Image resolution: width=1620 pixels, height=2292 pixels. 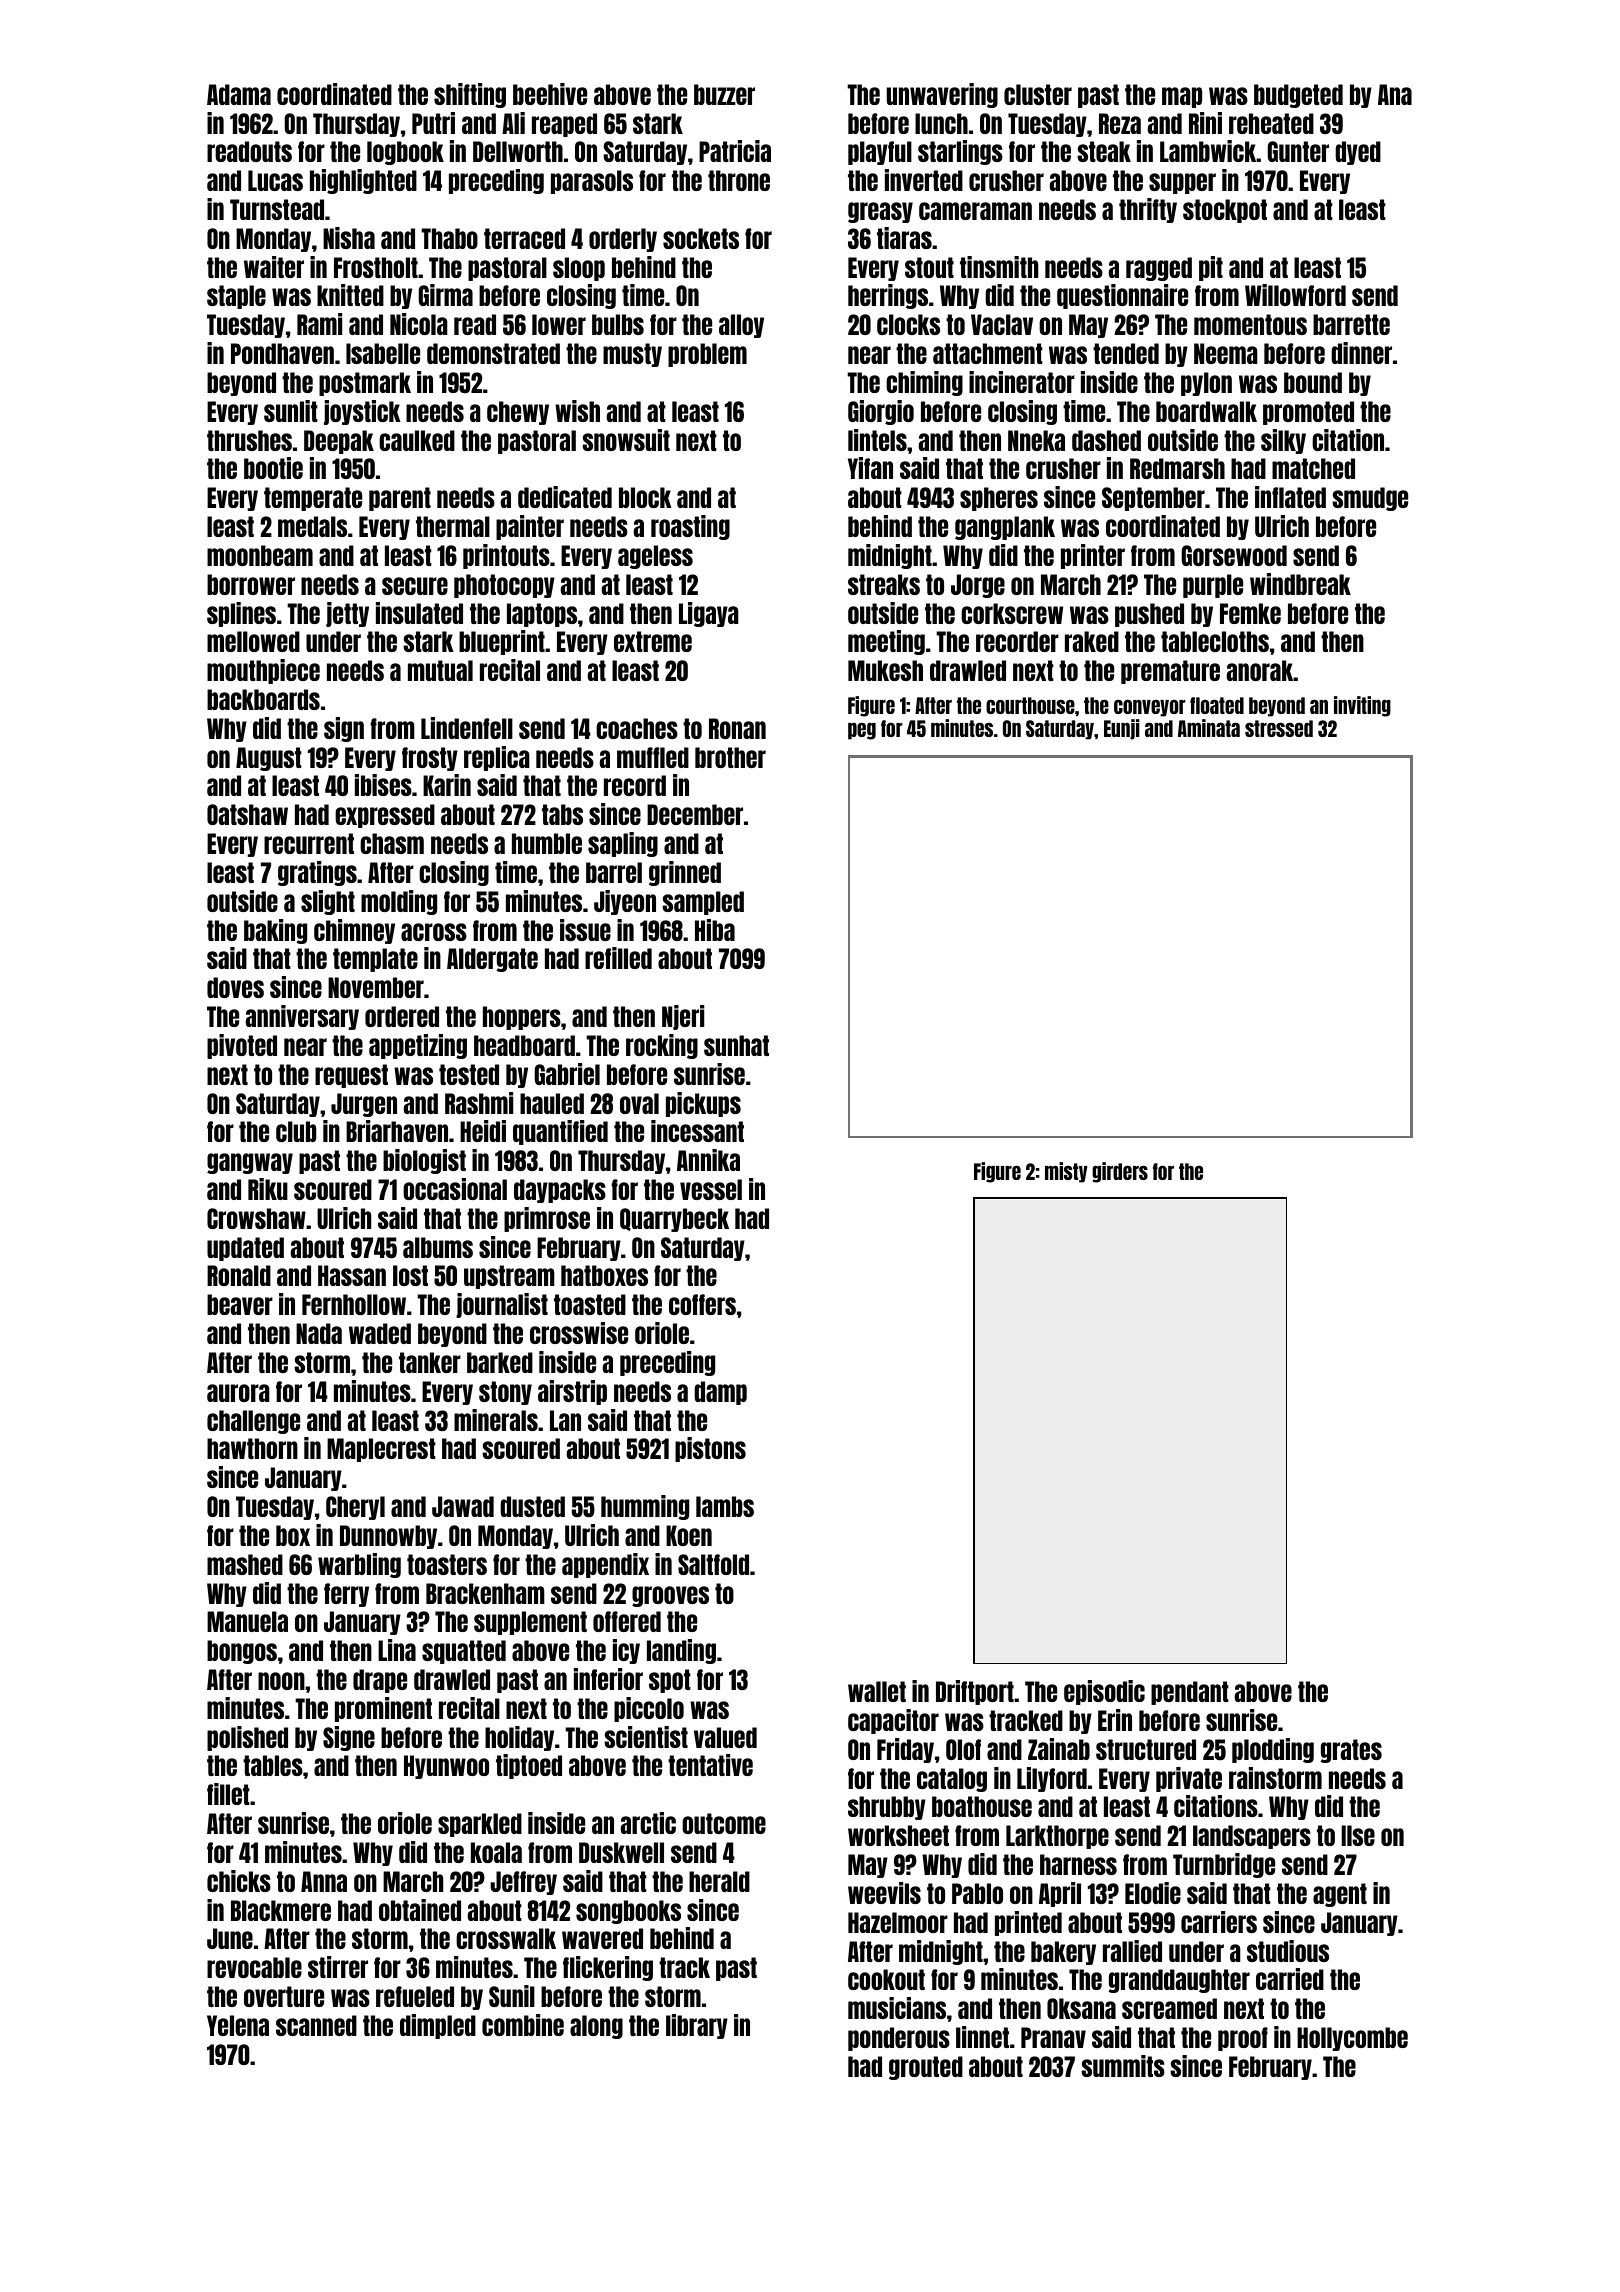 What do you see at coordinates (685, 873) in the screenshot?
I see `grinned` at bounding box center [685, 873].
